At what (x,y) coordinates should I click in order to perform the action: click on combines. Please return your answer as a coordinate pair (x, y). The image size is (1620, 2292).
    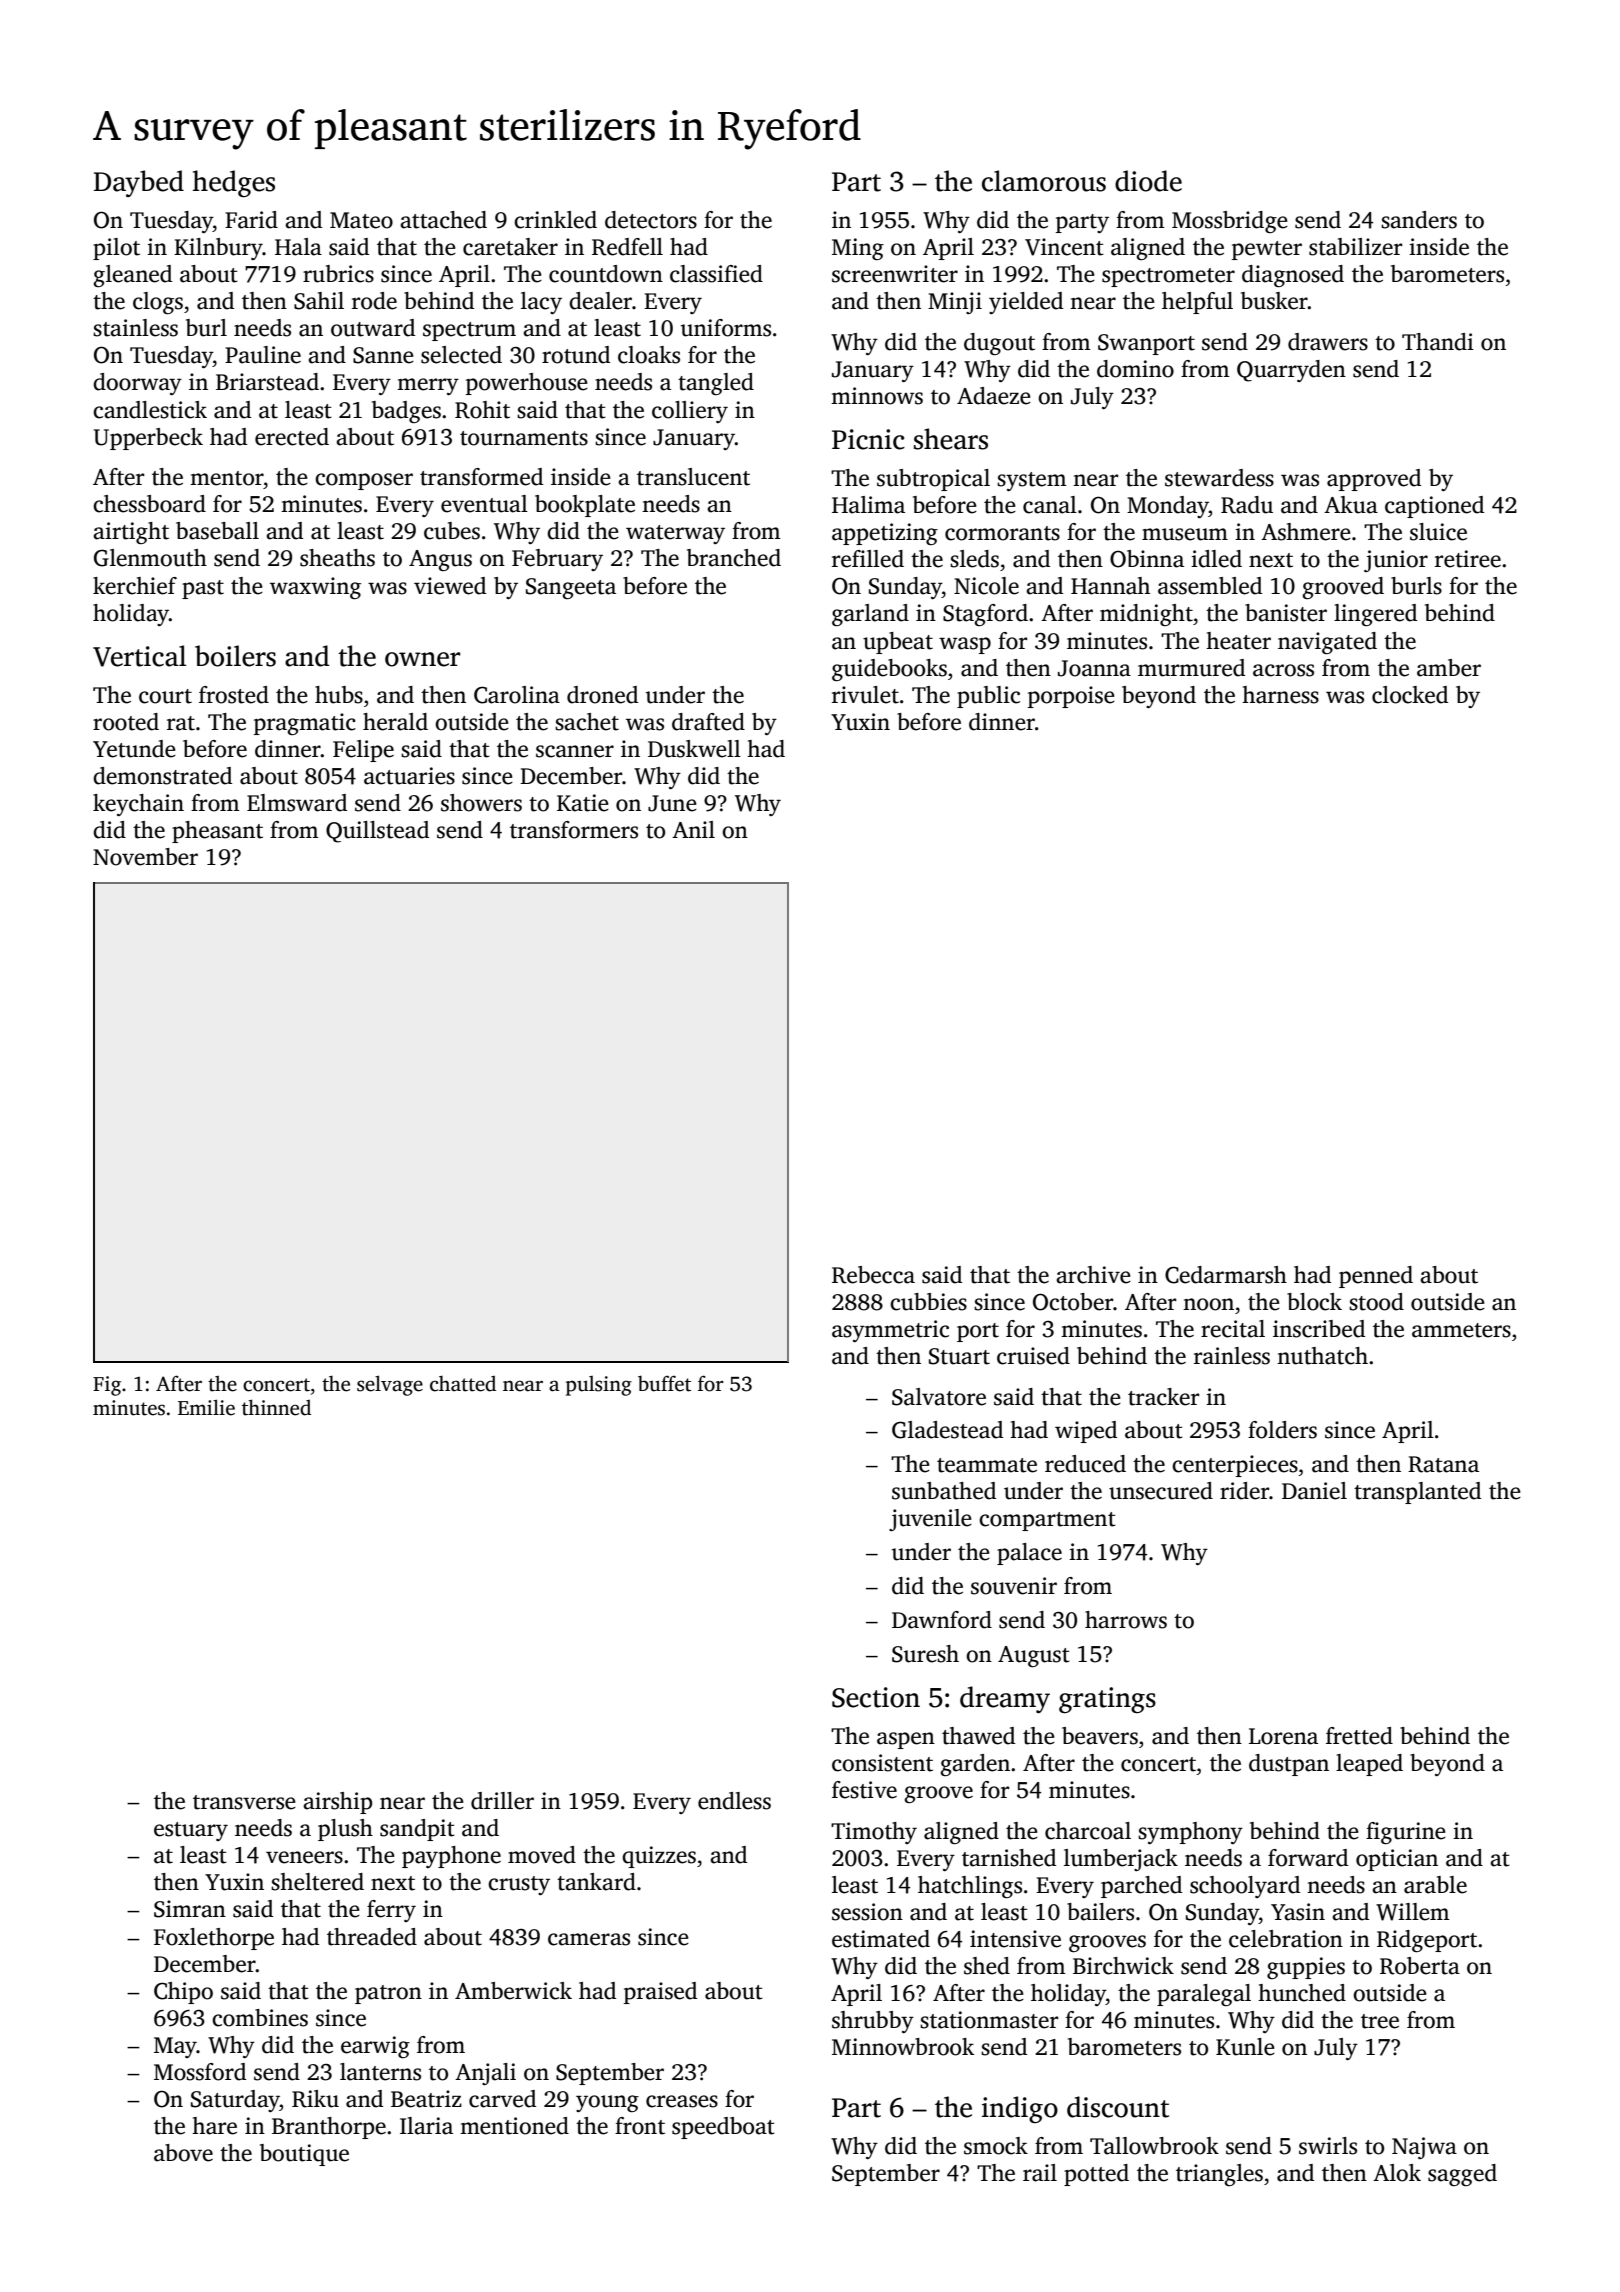
    Looking at the image, I should click on (260, 2018).
